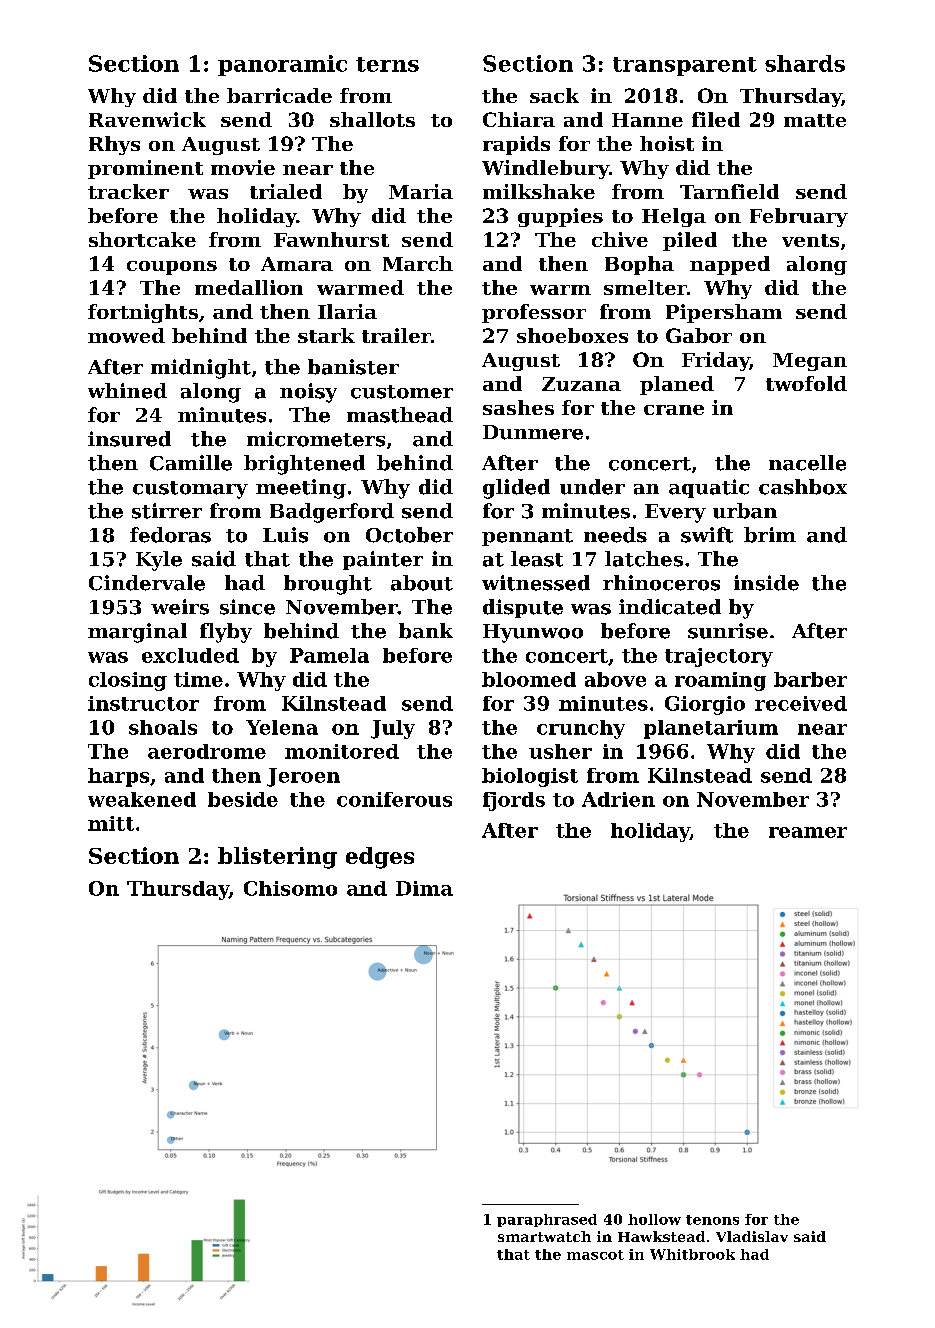 This screenshot has height=1328, width=935. I want to click on tenons, so click(712, 1220).
